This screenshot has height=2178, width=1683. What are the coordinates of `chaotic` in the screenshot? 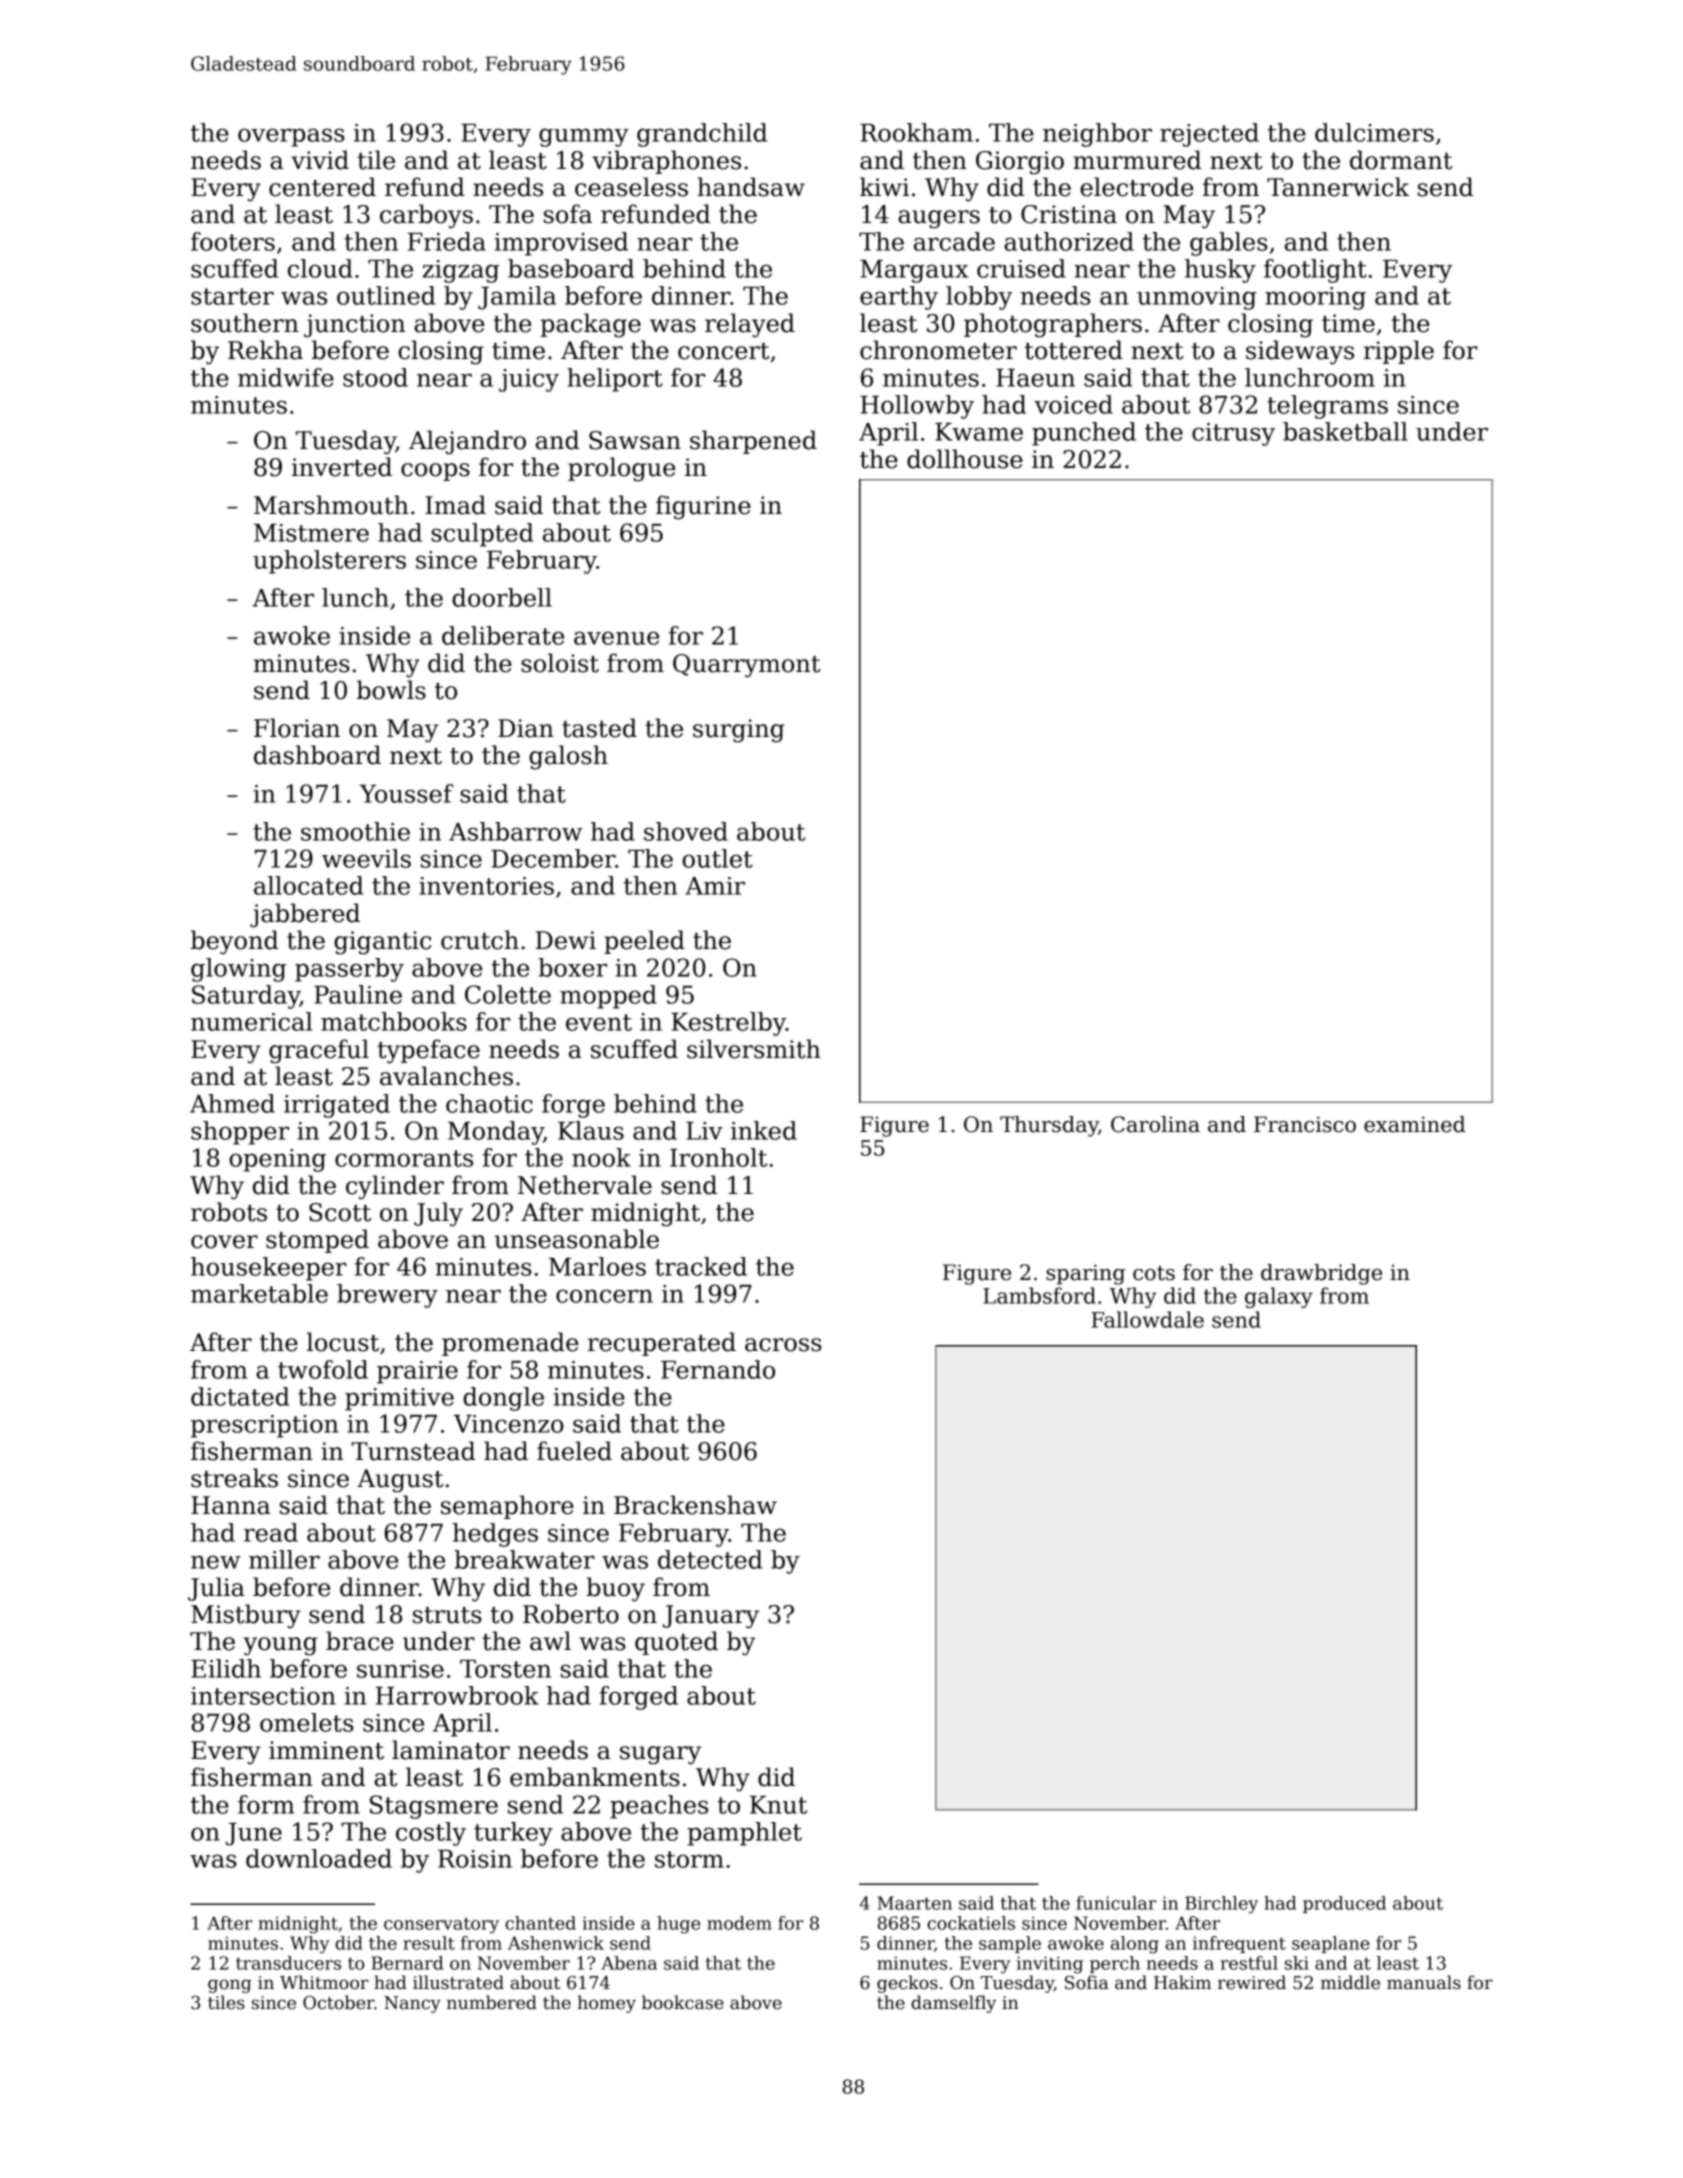 It's located at (489, 1103).
